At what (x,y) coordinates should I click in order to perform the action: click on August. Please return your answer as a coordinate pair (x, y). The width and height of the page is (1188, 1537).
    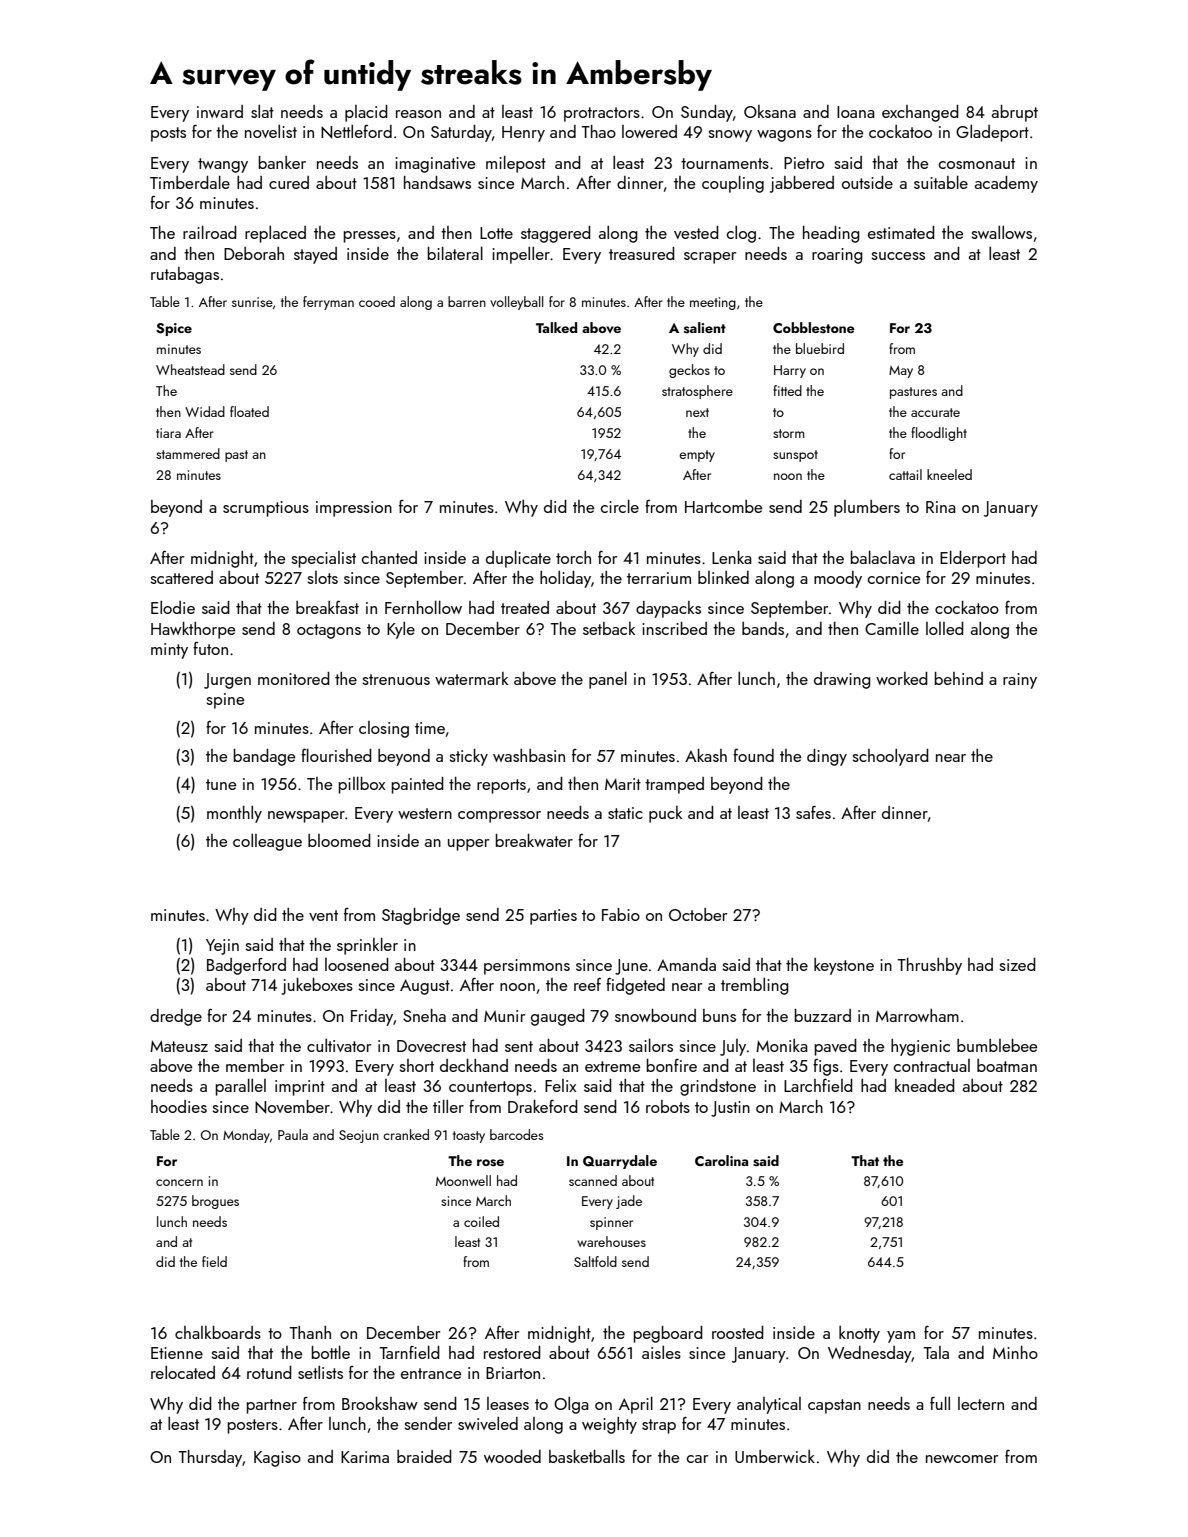
    Looking at the image, I should click on (425, 987).
